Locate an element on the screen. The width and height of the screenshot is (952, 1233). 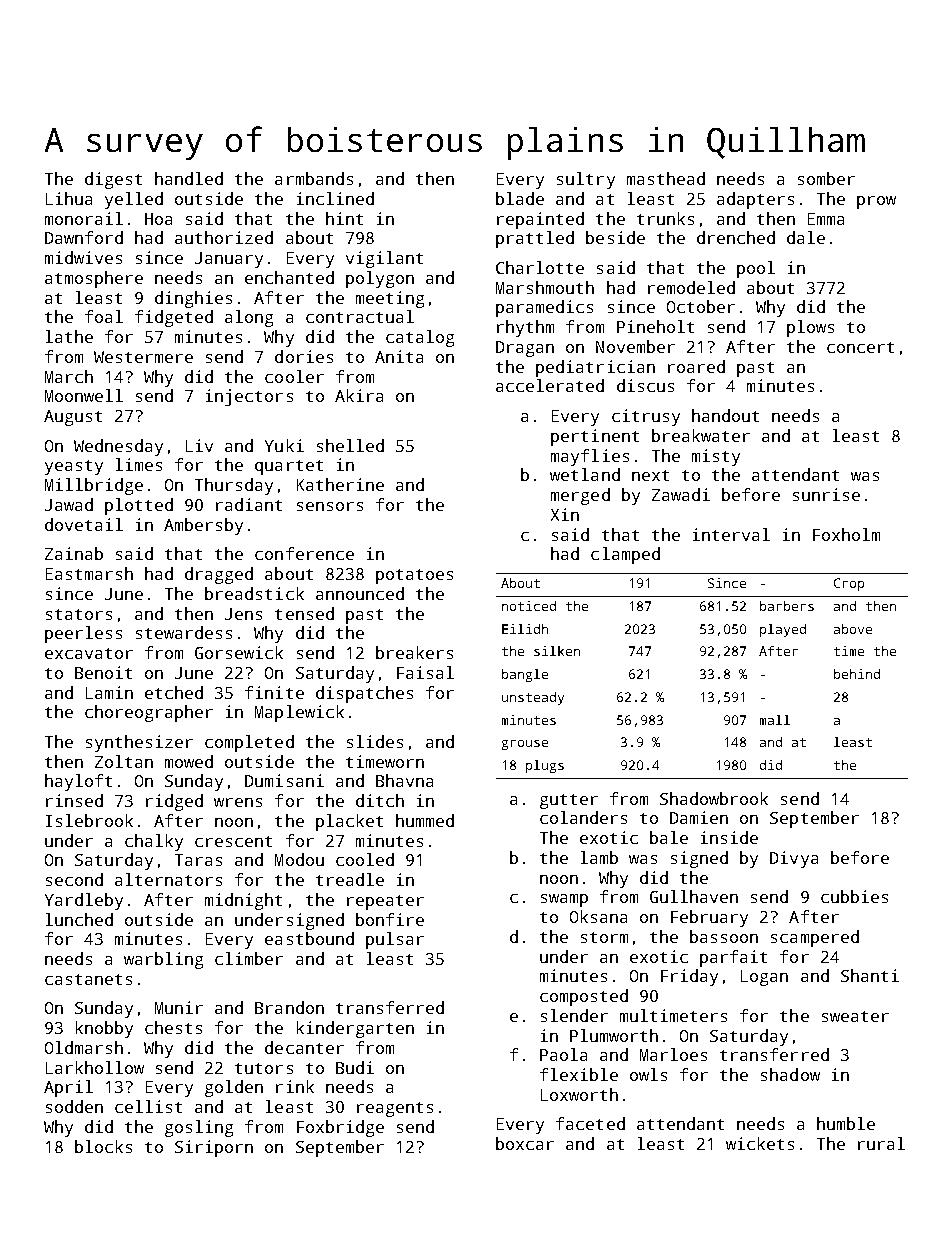
interval is located at coordinates (731, 534).
